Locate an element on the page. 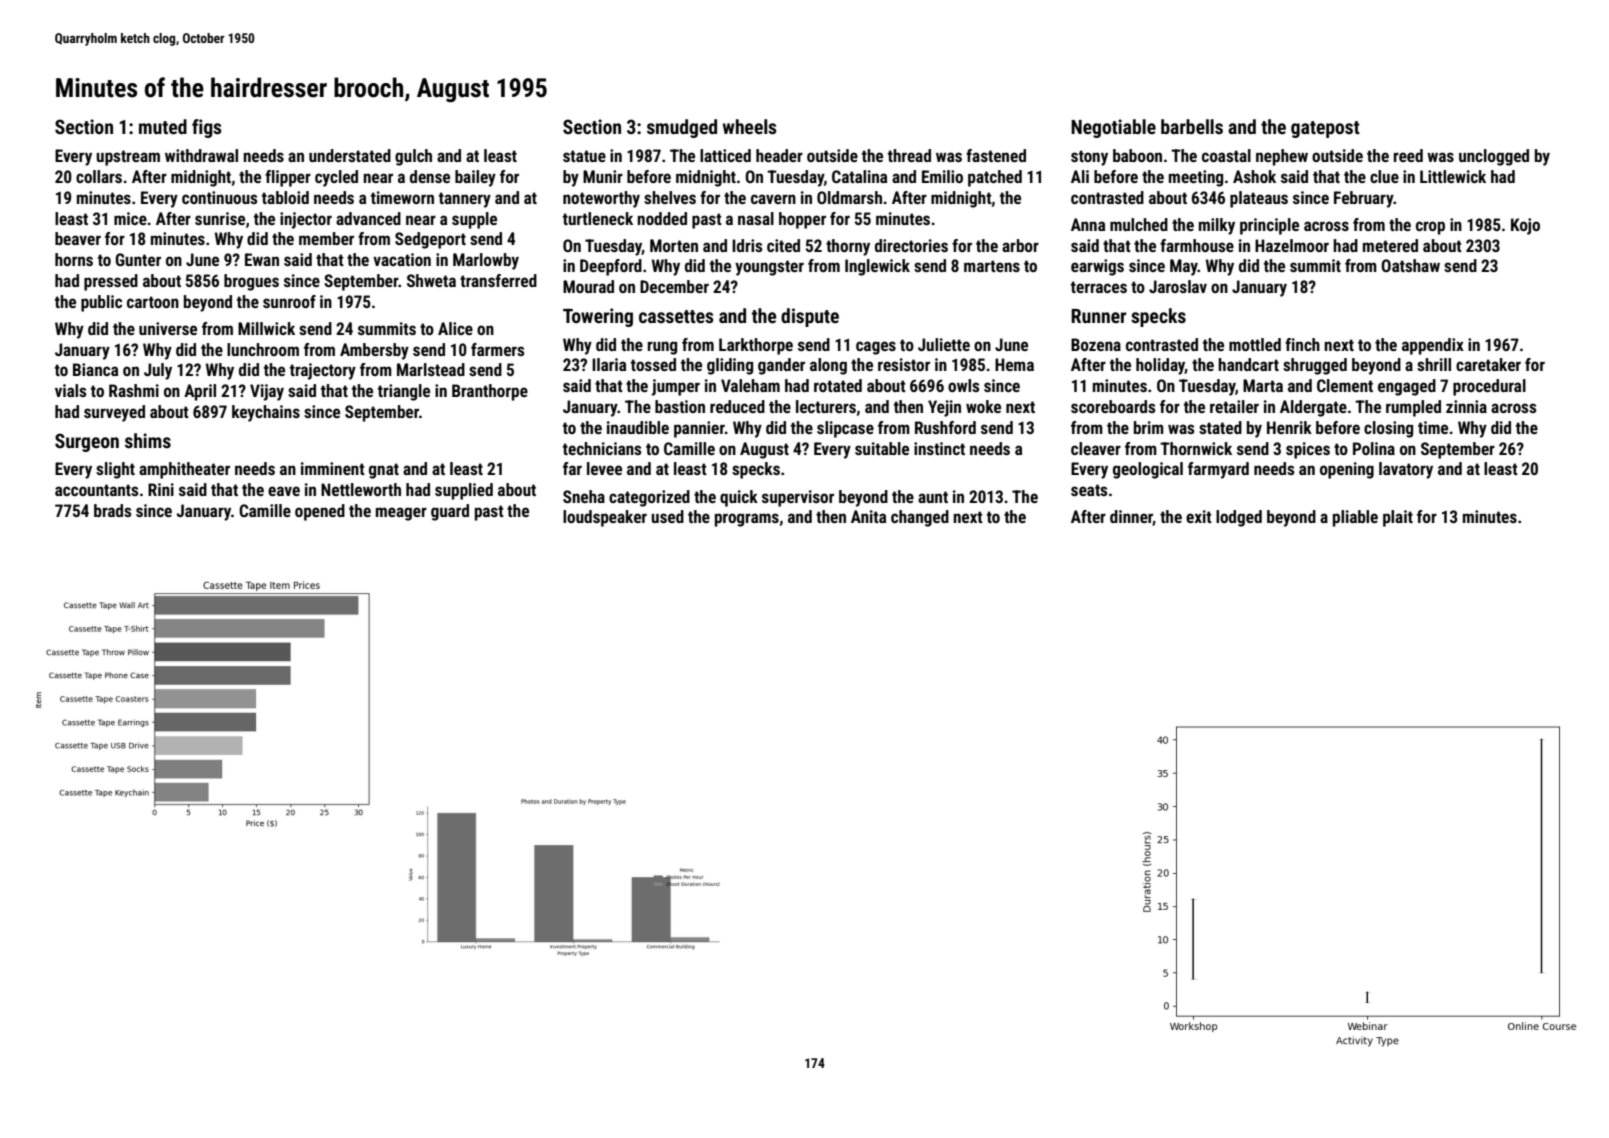 This page has width=1609, height=1138. collars is located at coordinates (99, 176).
